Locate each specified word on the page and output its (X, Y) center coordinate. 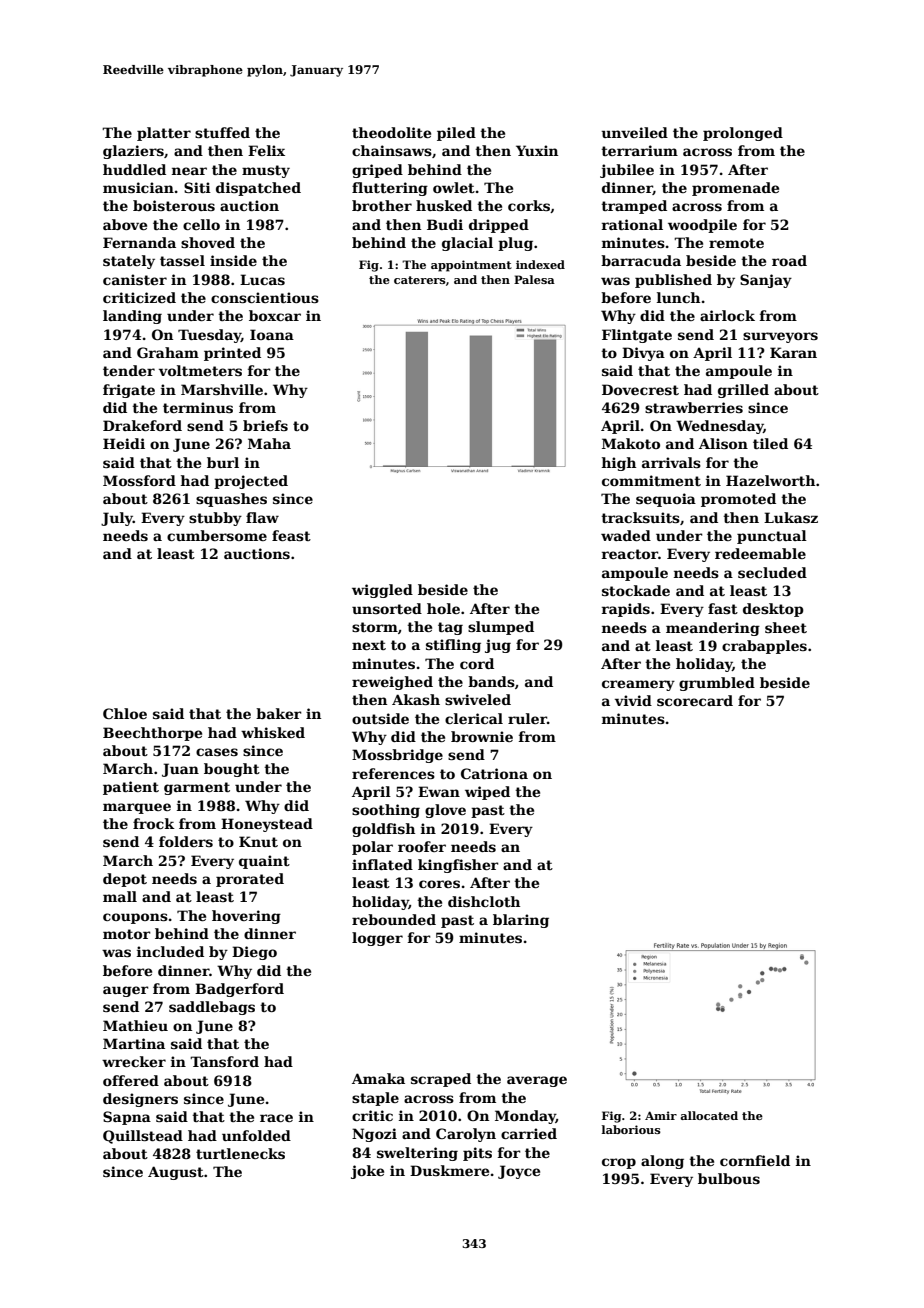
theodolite (391, 132)
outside (380, 718)
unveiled (634, 132)
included (170, 951)
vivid (633, 700)
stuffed (222, 132)
